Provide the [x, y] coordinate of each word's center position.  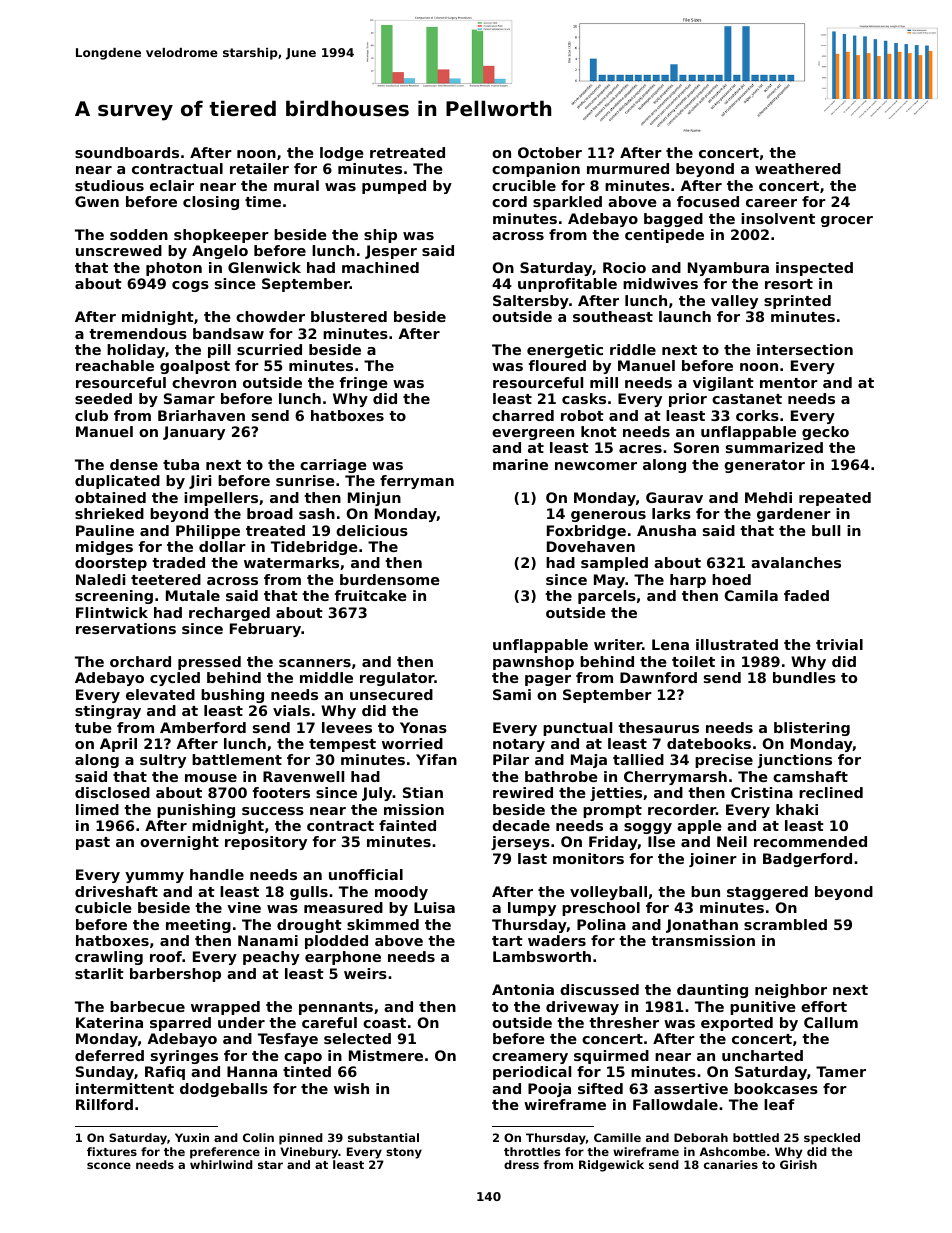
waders [557, 940]
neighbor [791, 991]
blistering [812, 729]
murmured [628, 168]
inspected [814, 269]
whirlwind [221, 1164]
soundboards [127, 152]
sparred [180, 1024]
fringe [364, 384]
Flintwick [112, 612]
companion [536, 170]
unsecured [391, 694]
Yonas [423, 727]
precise [724, 761]
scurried [269, 349]
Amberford [203, 727]
